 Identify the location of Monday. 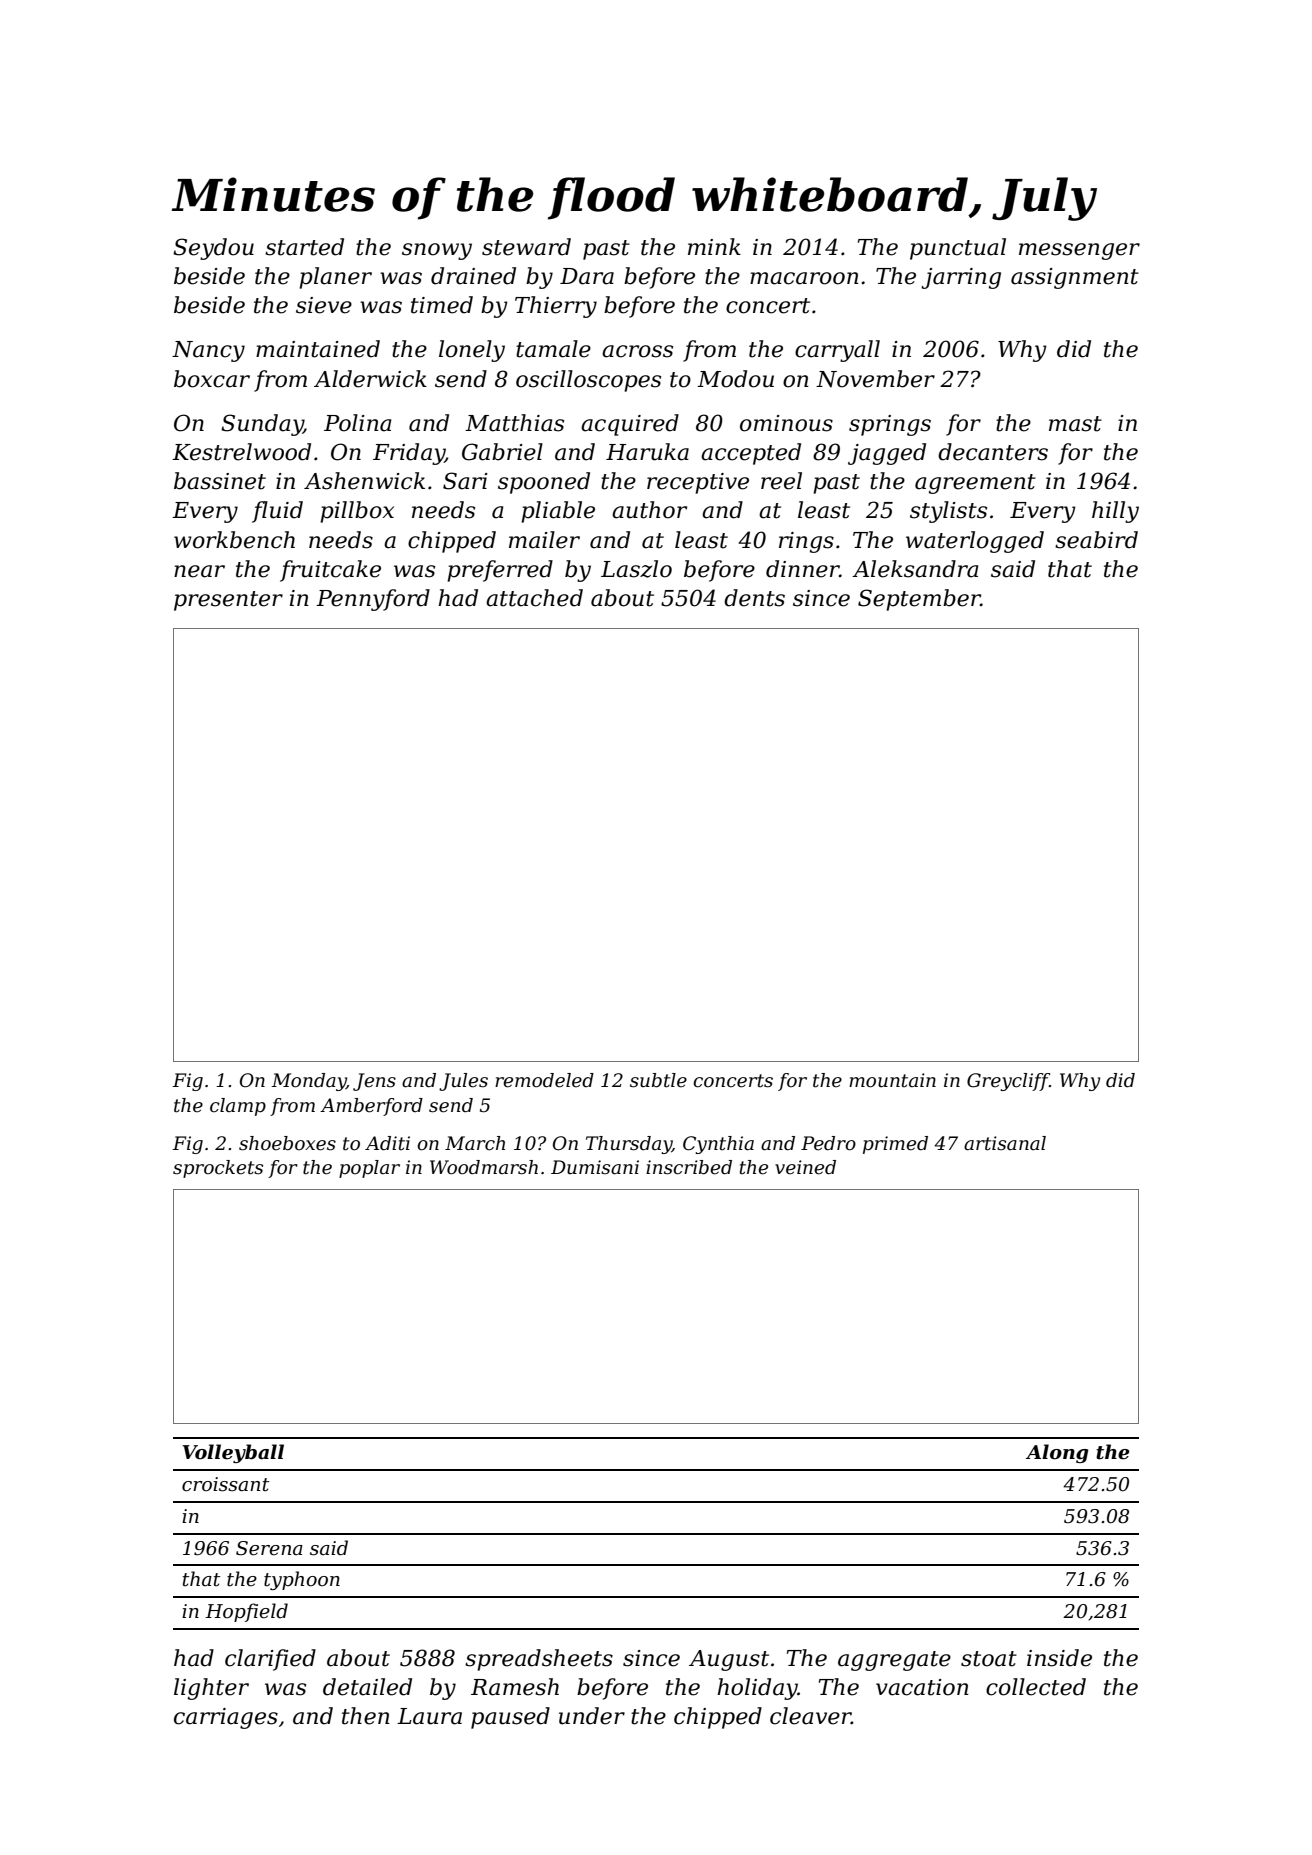
(308, 1082).
